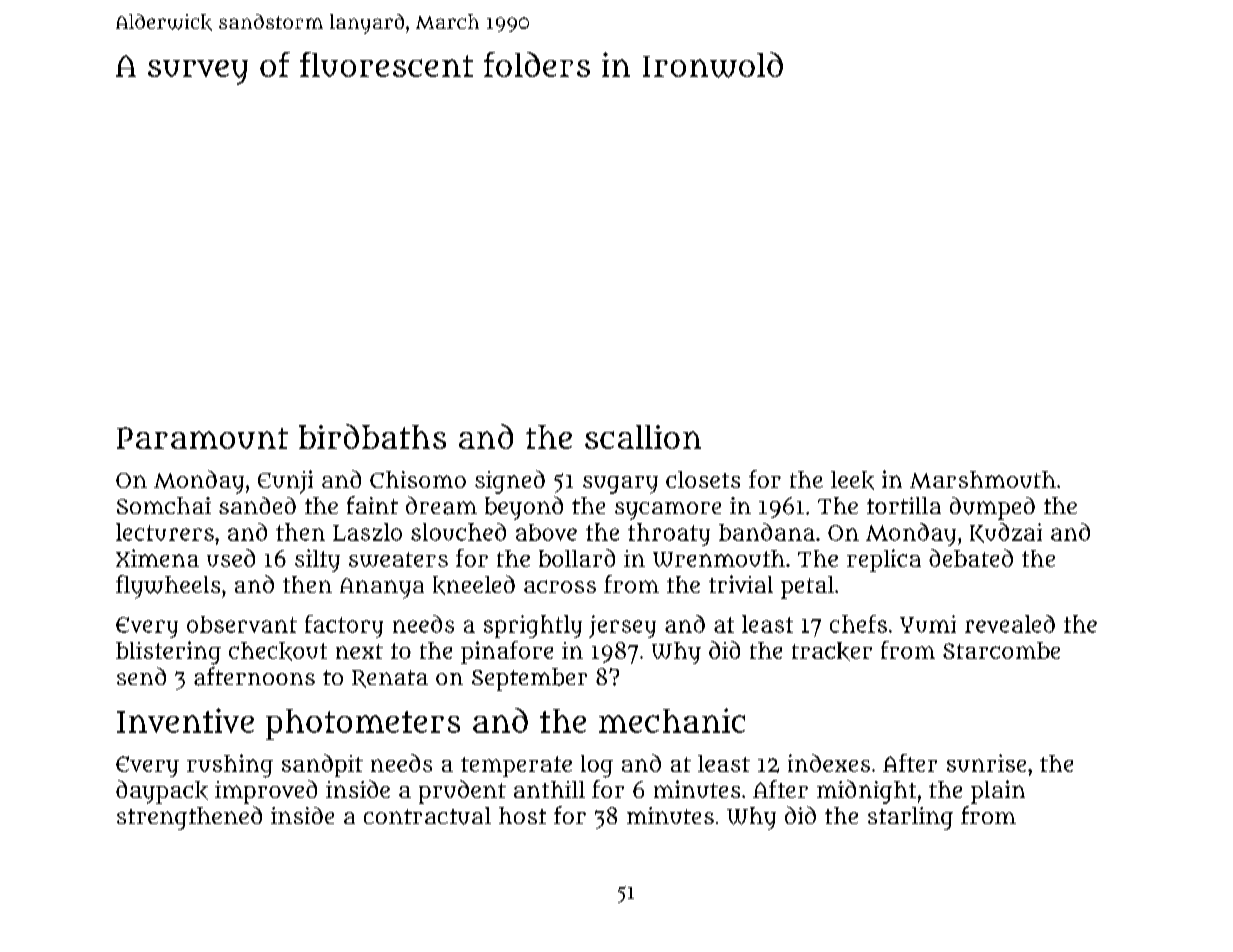 Image resolution: width=1233 pixels, height=952 pixels. What do you see at coordinates (507, 652) in the image?
I see `pinafore` at bounding box center [507, 652].
